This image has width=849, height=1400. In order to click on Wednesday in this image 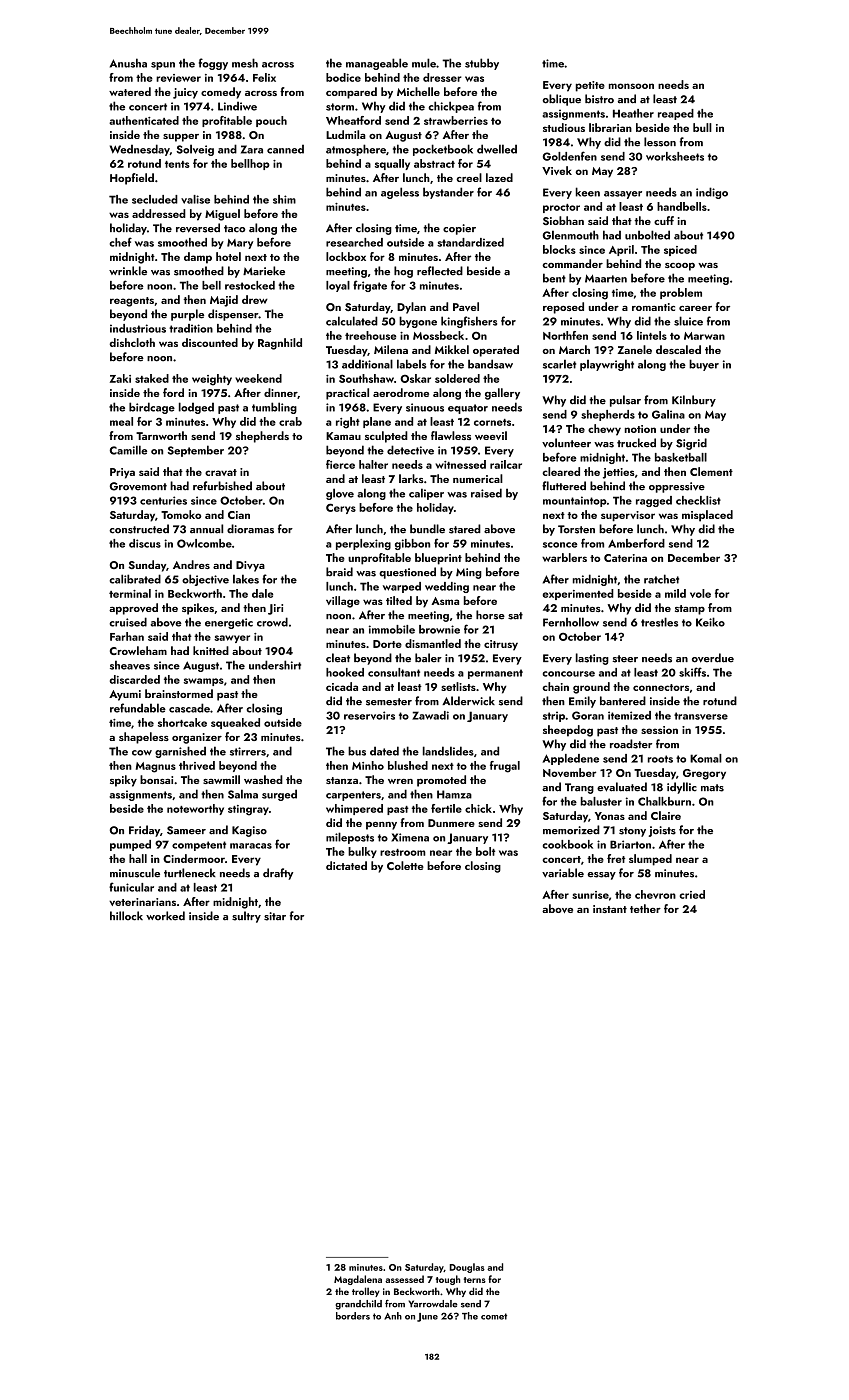, I will do `click(140, 150)`.
